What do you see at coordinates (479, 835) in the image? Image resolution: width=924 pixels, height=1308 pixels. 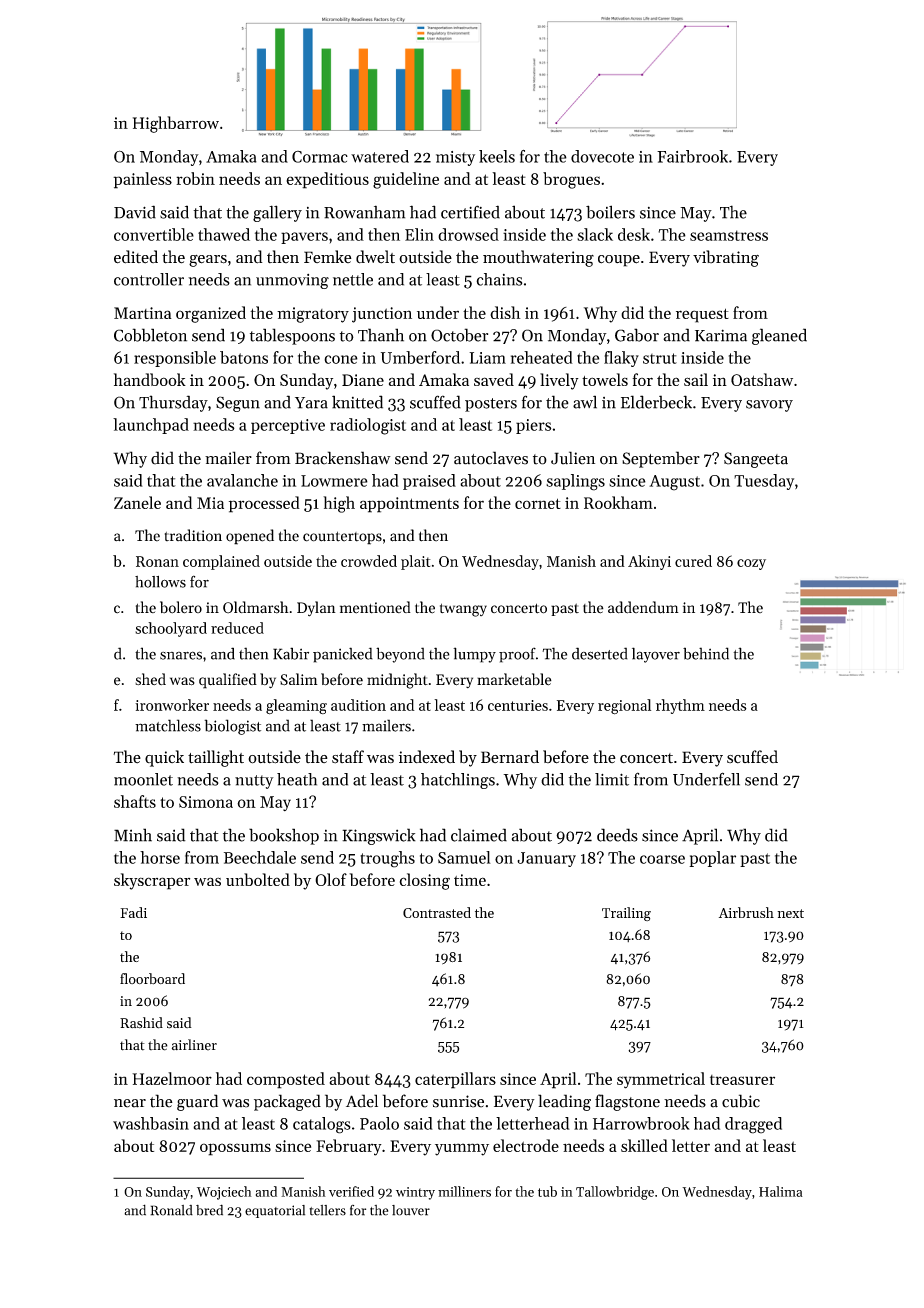 I see `claimed` at bounding box center [479, 835].
